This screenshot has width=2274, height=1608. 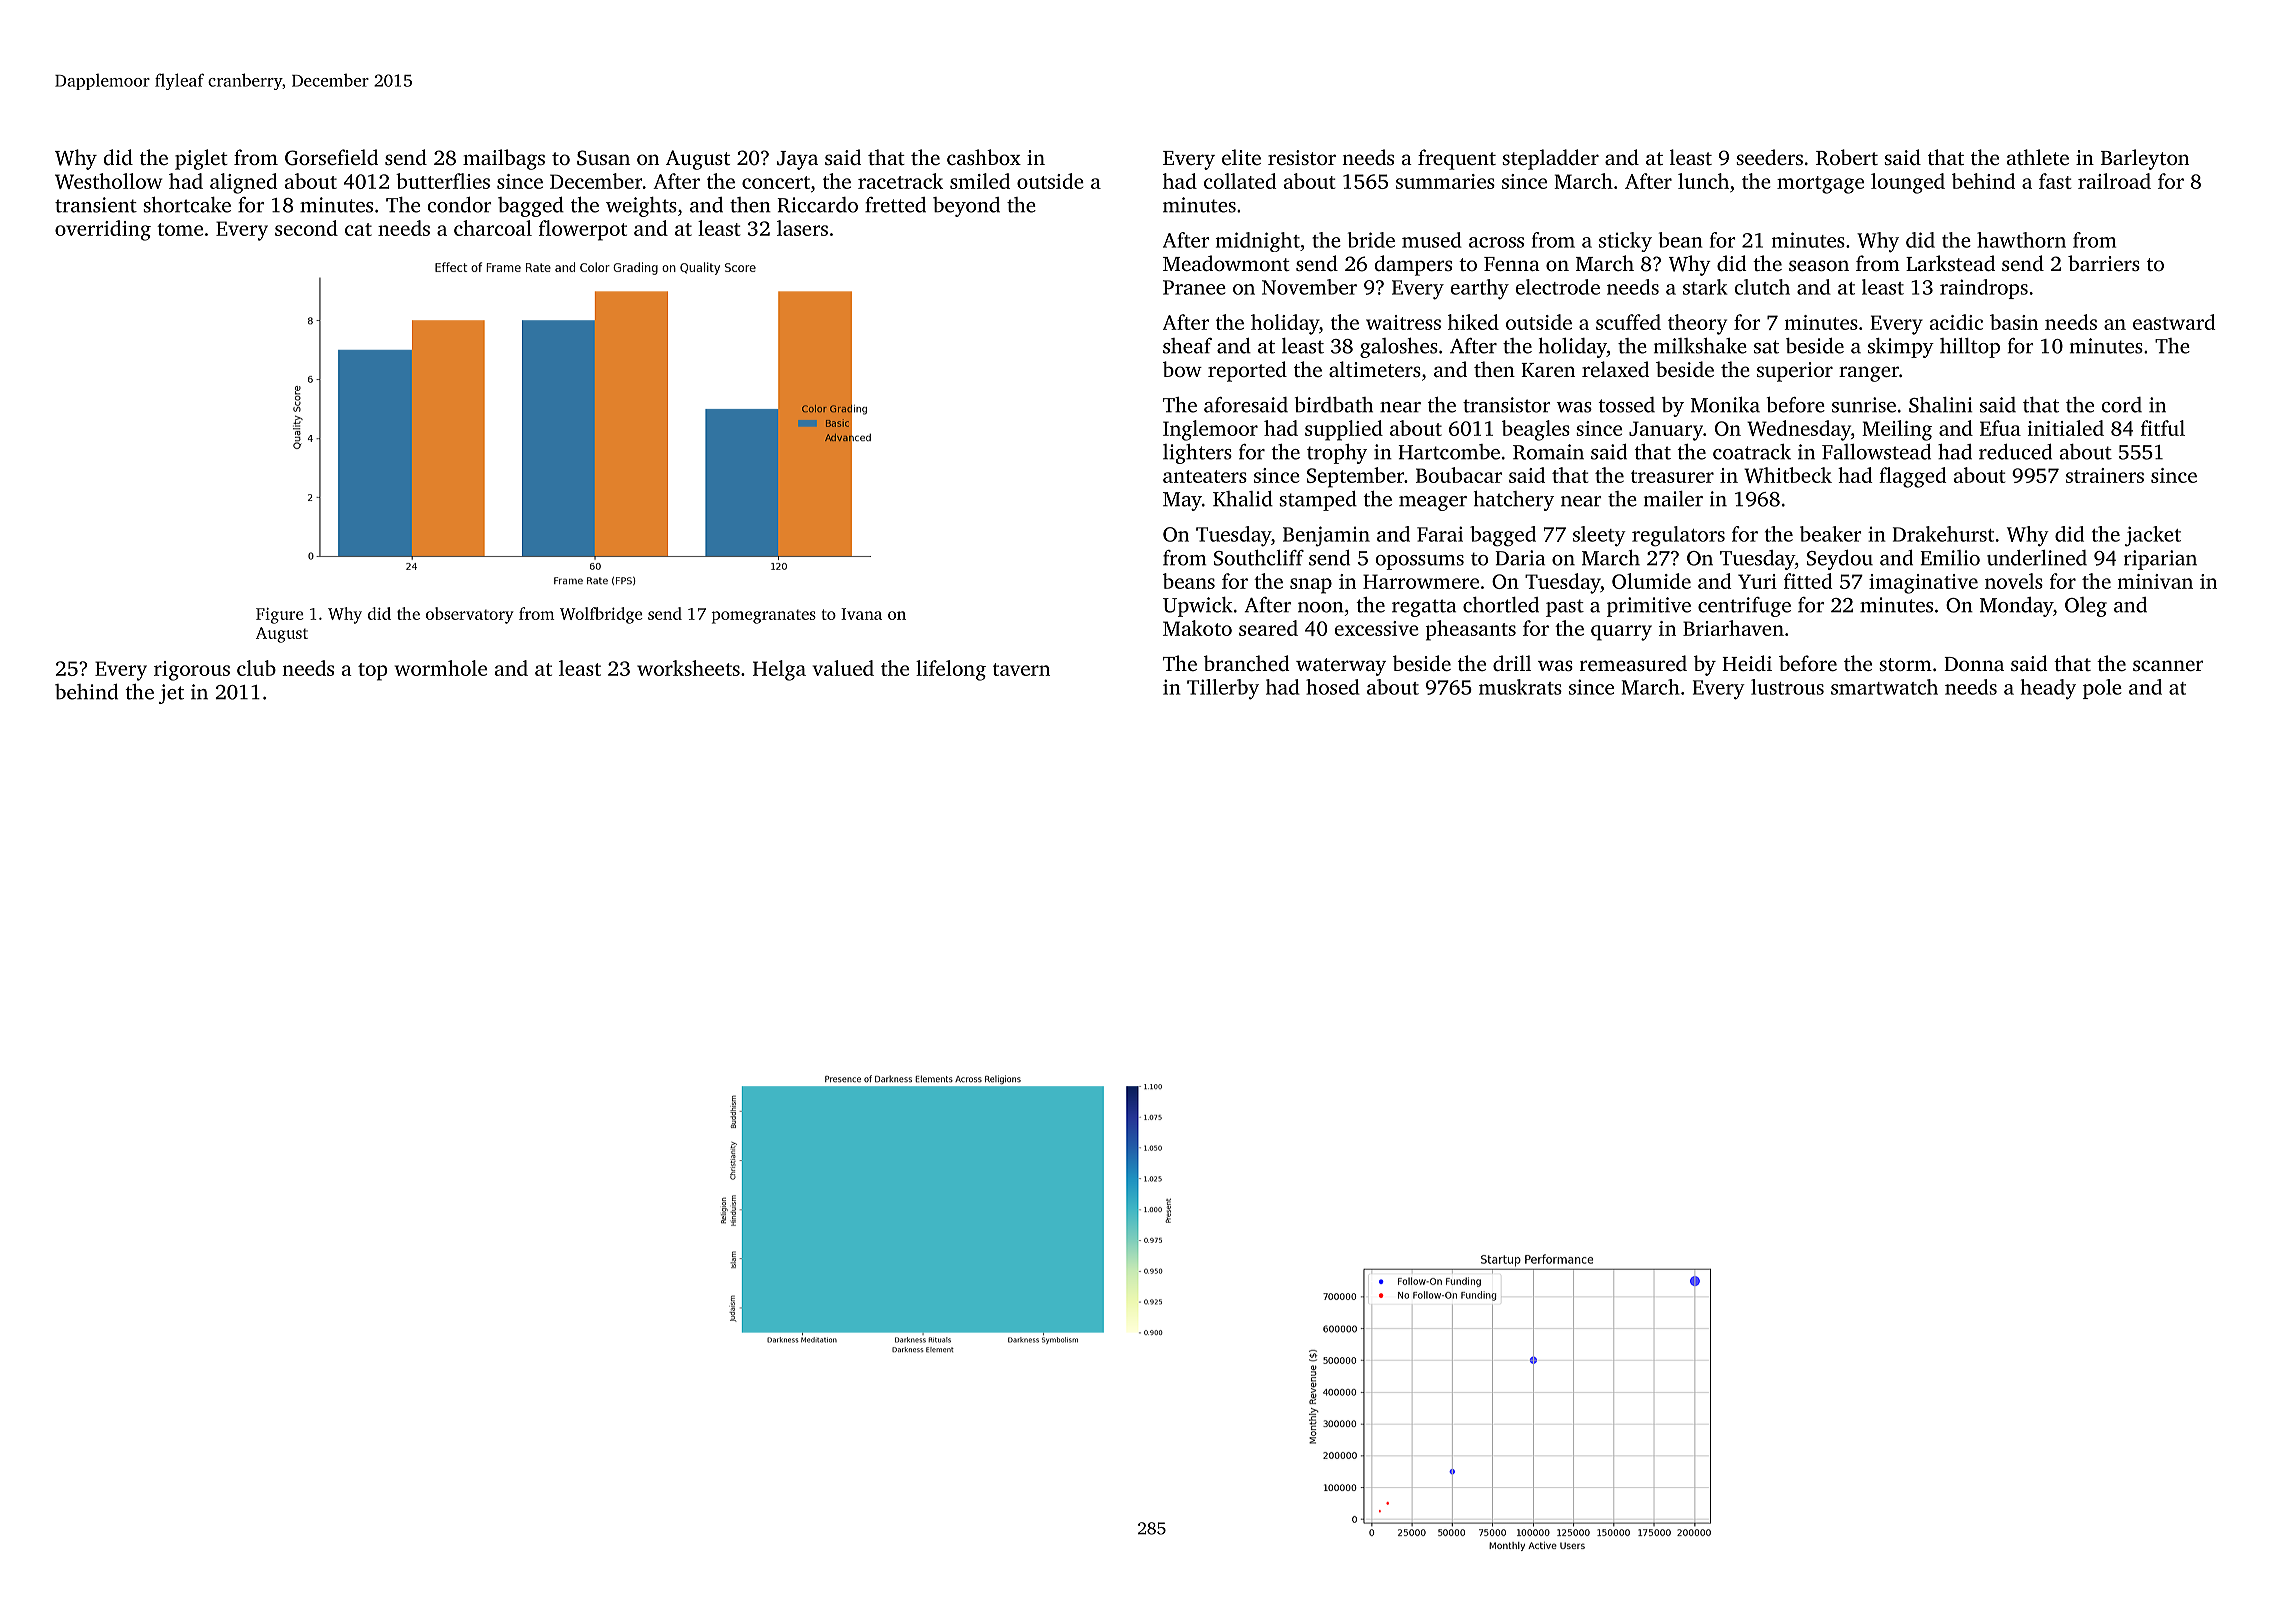 What do you see at coordinates (2114, 181) in the screenshot?
I see `railroad` at bounding box center [2114, 181].
